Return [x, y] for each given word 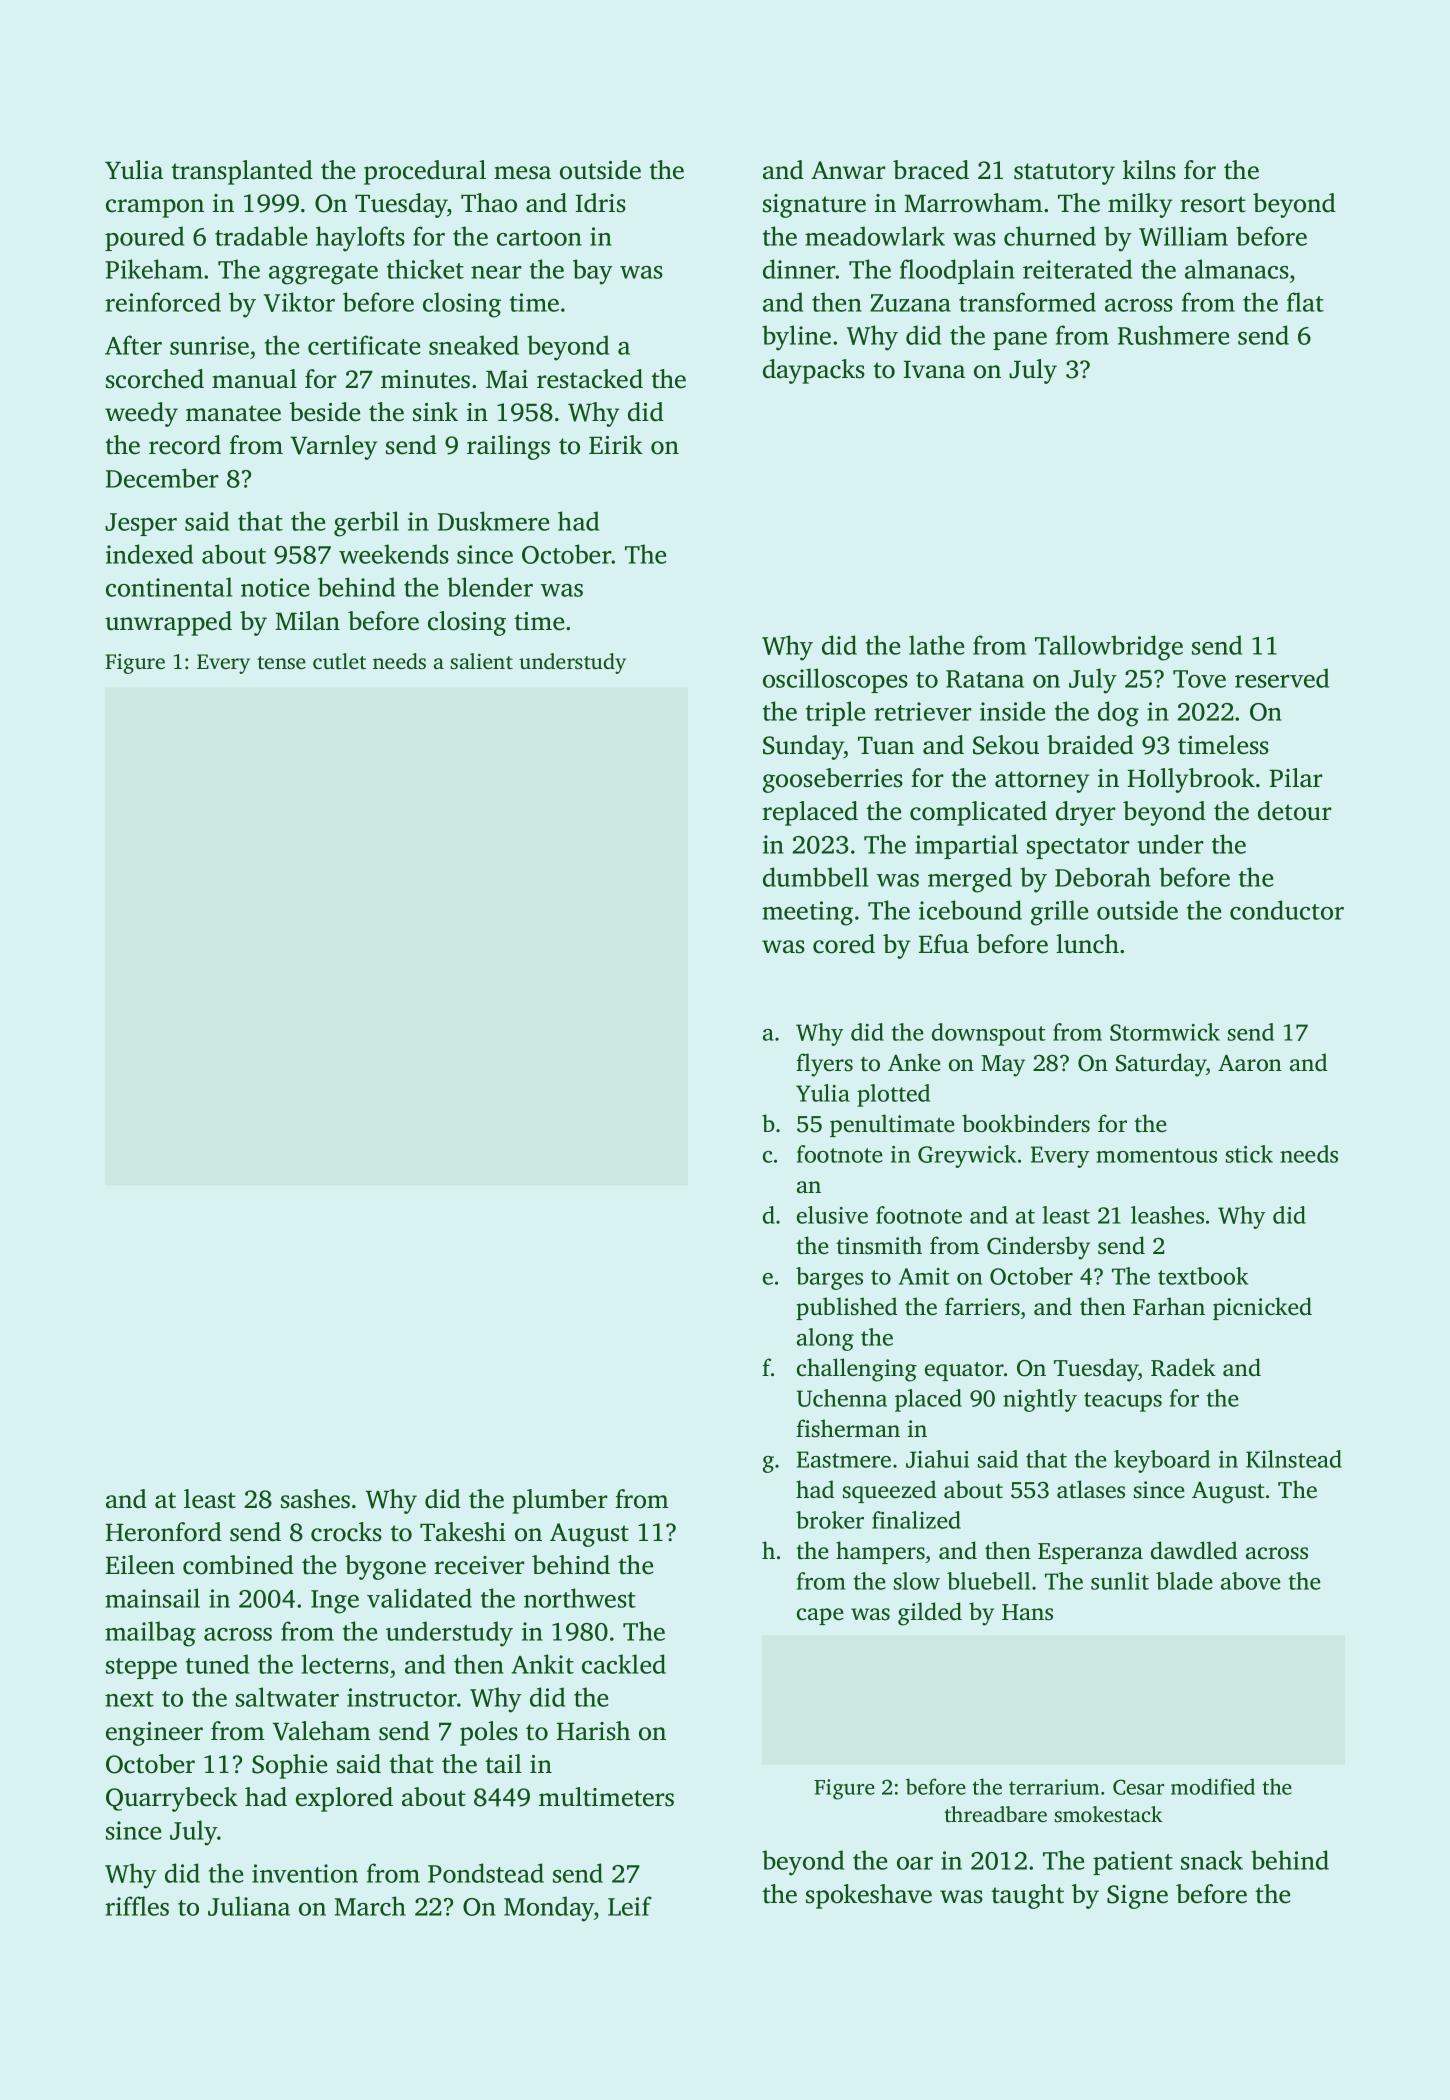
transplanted [242, 172]
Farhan [1169, 1306]
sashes [315, 1499]
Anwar [848, 170]
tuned [217, 1664]
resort [1213, 204]
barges [829, 1278]
